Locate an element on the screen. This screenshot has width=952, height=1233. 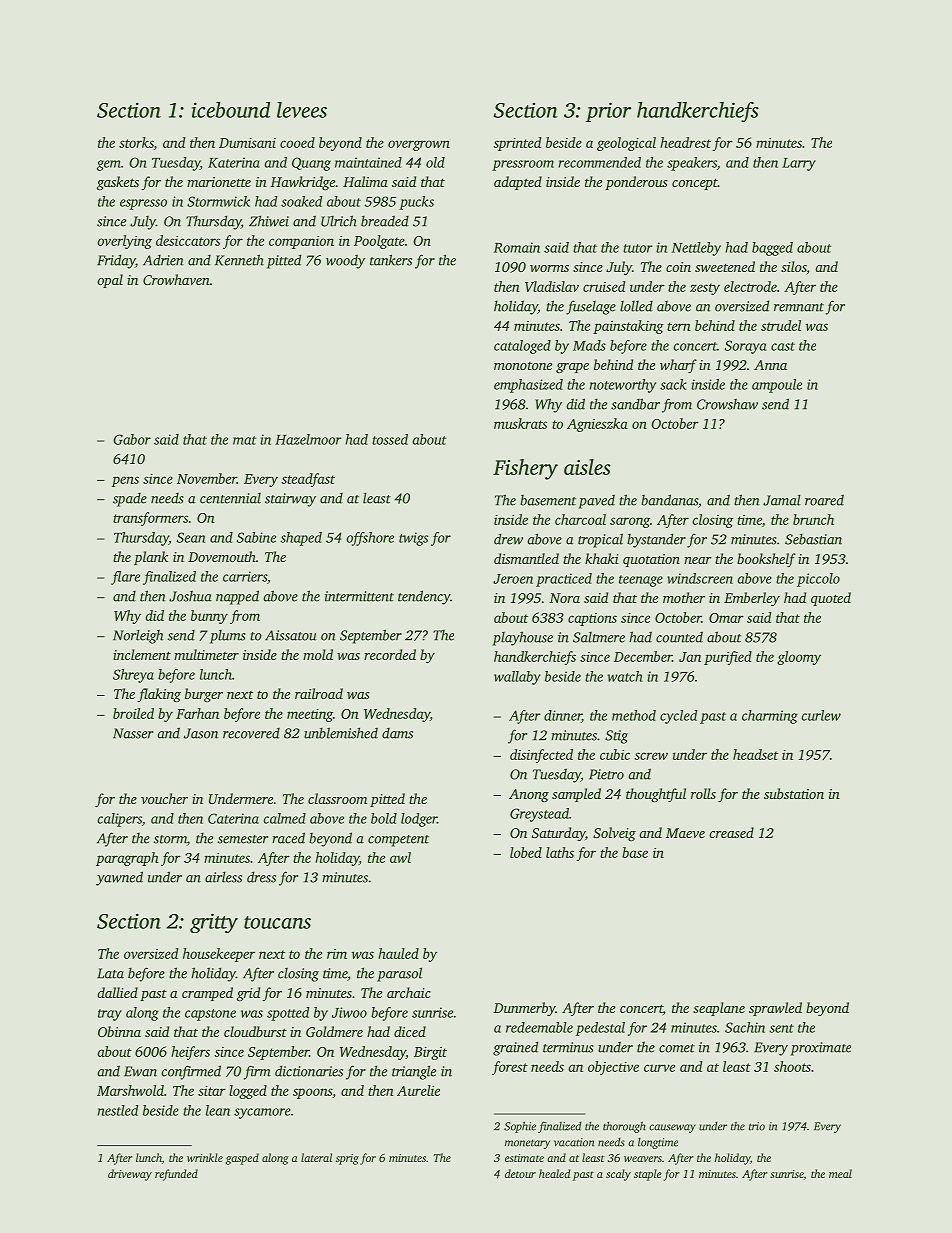
Emberley is located at coordinates (752, 599).
